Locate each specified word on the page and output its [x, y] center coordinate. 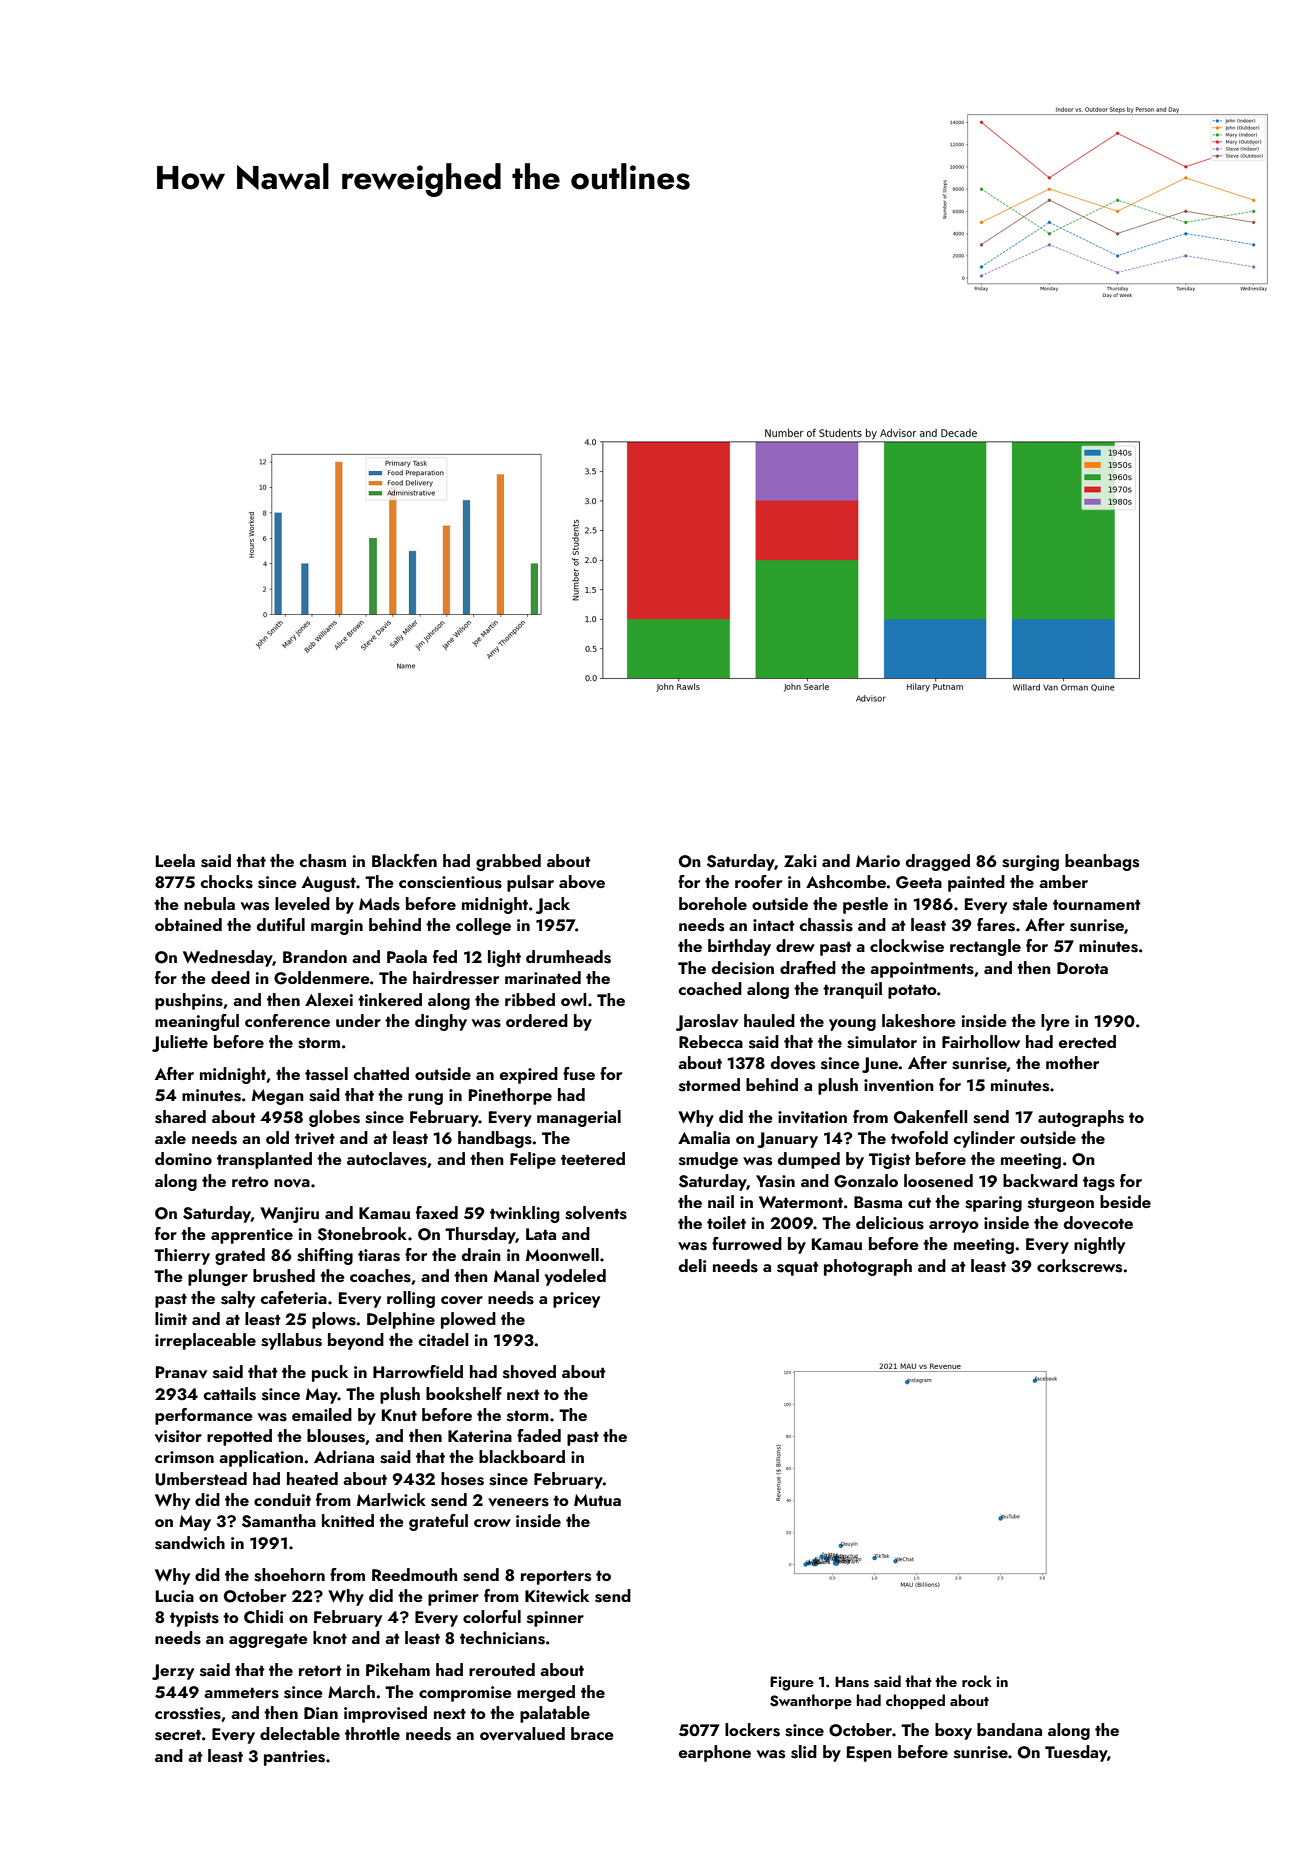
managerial [579, 1118]
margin [337, 927]
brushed [284, 1276]
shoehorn [289, 1575]
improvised [385, 1714]
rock [977, 1681]
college [483, 926]
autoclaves [387, 1159]
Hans [852, 1682]
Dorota [1082, 968]
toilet [726, 1222]
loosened [938, 1181]
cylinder [984, 1139]
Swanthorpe [811, 1702]
